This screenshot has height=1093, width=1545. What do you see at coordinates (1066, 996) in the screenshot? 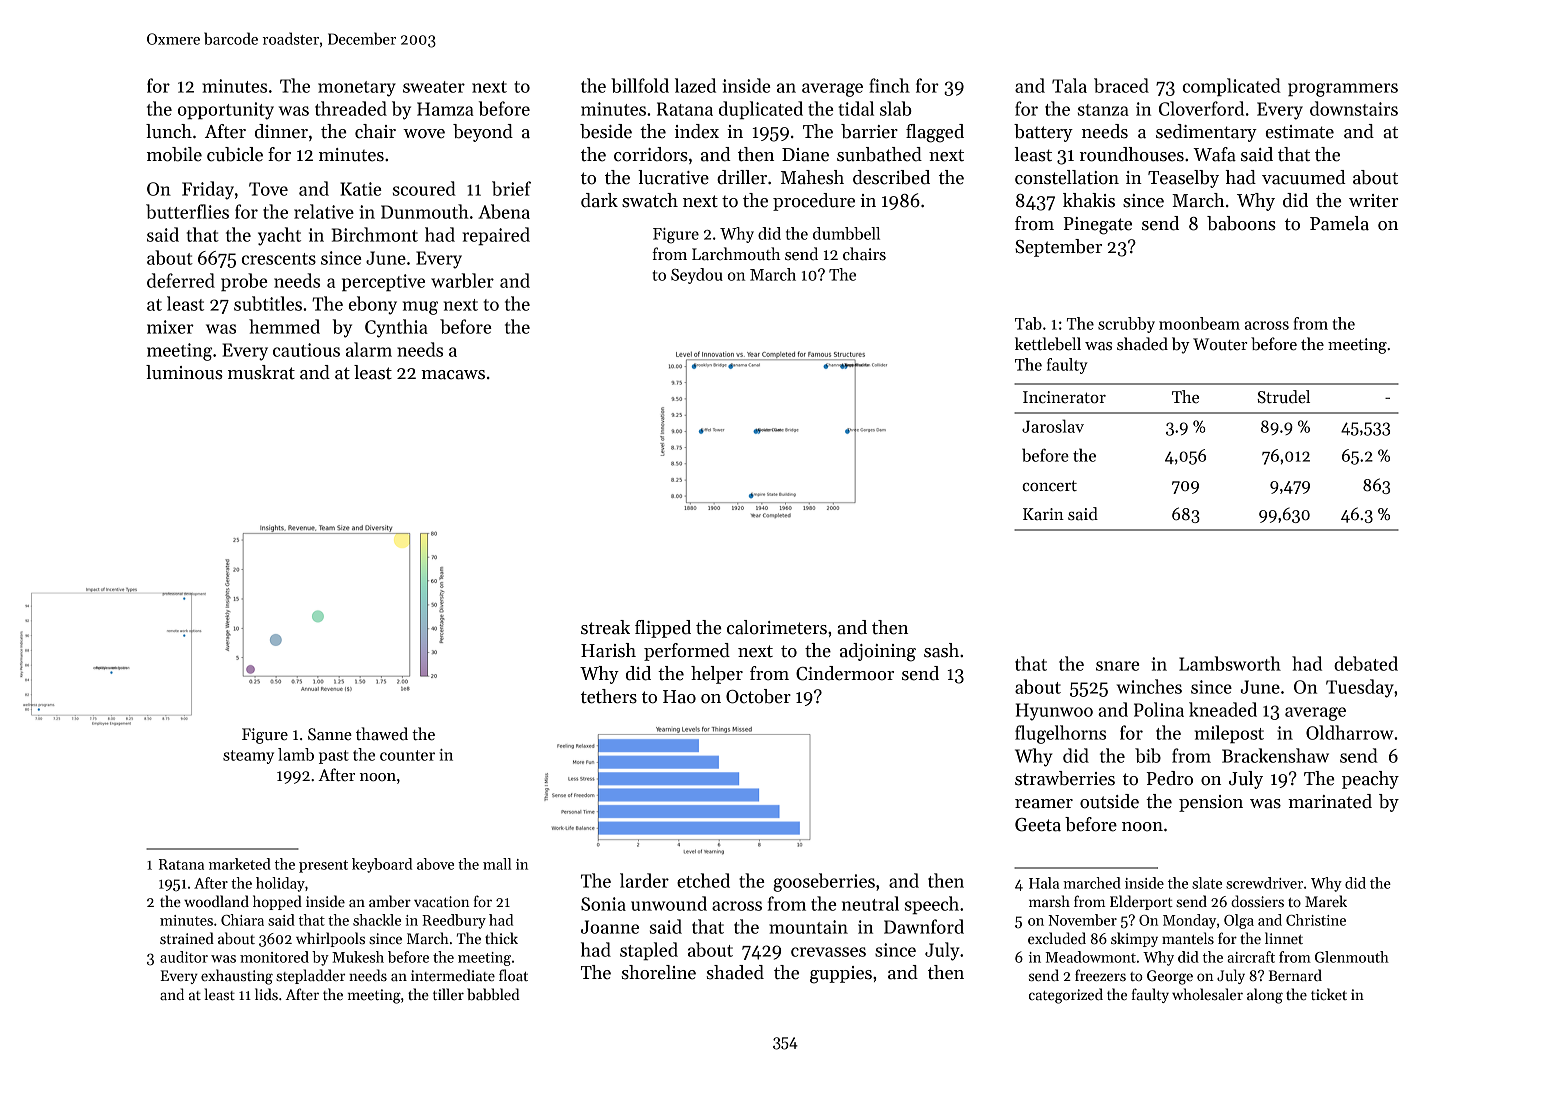
I see `categorized` at bounding box center [1066, 996].
